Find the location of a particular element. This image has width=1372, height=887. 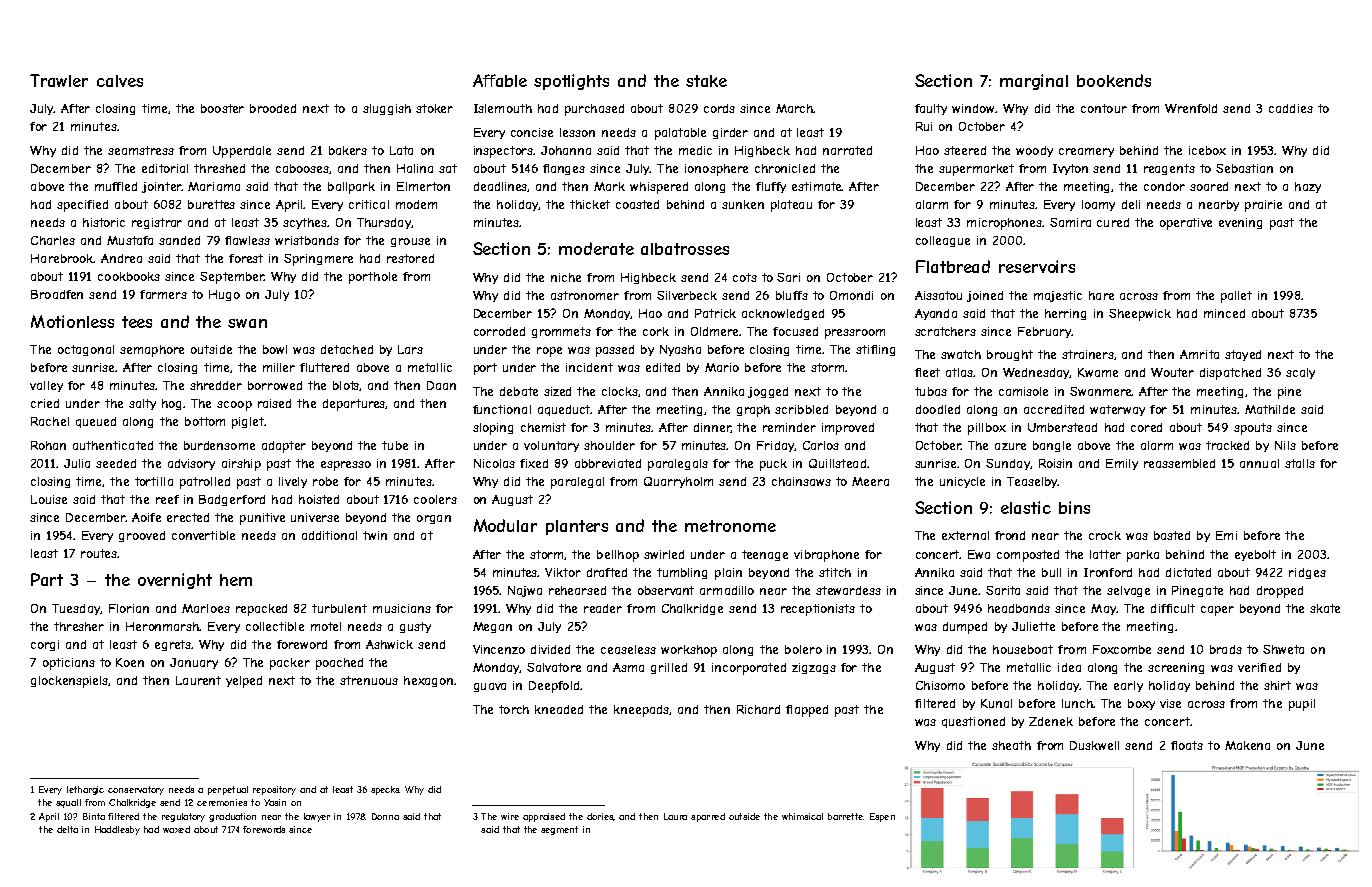

basted is located at coordinates (1172, 535).
